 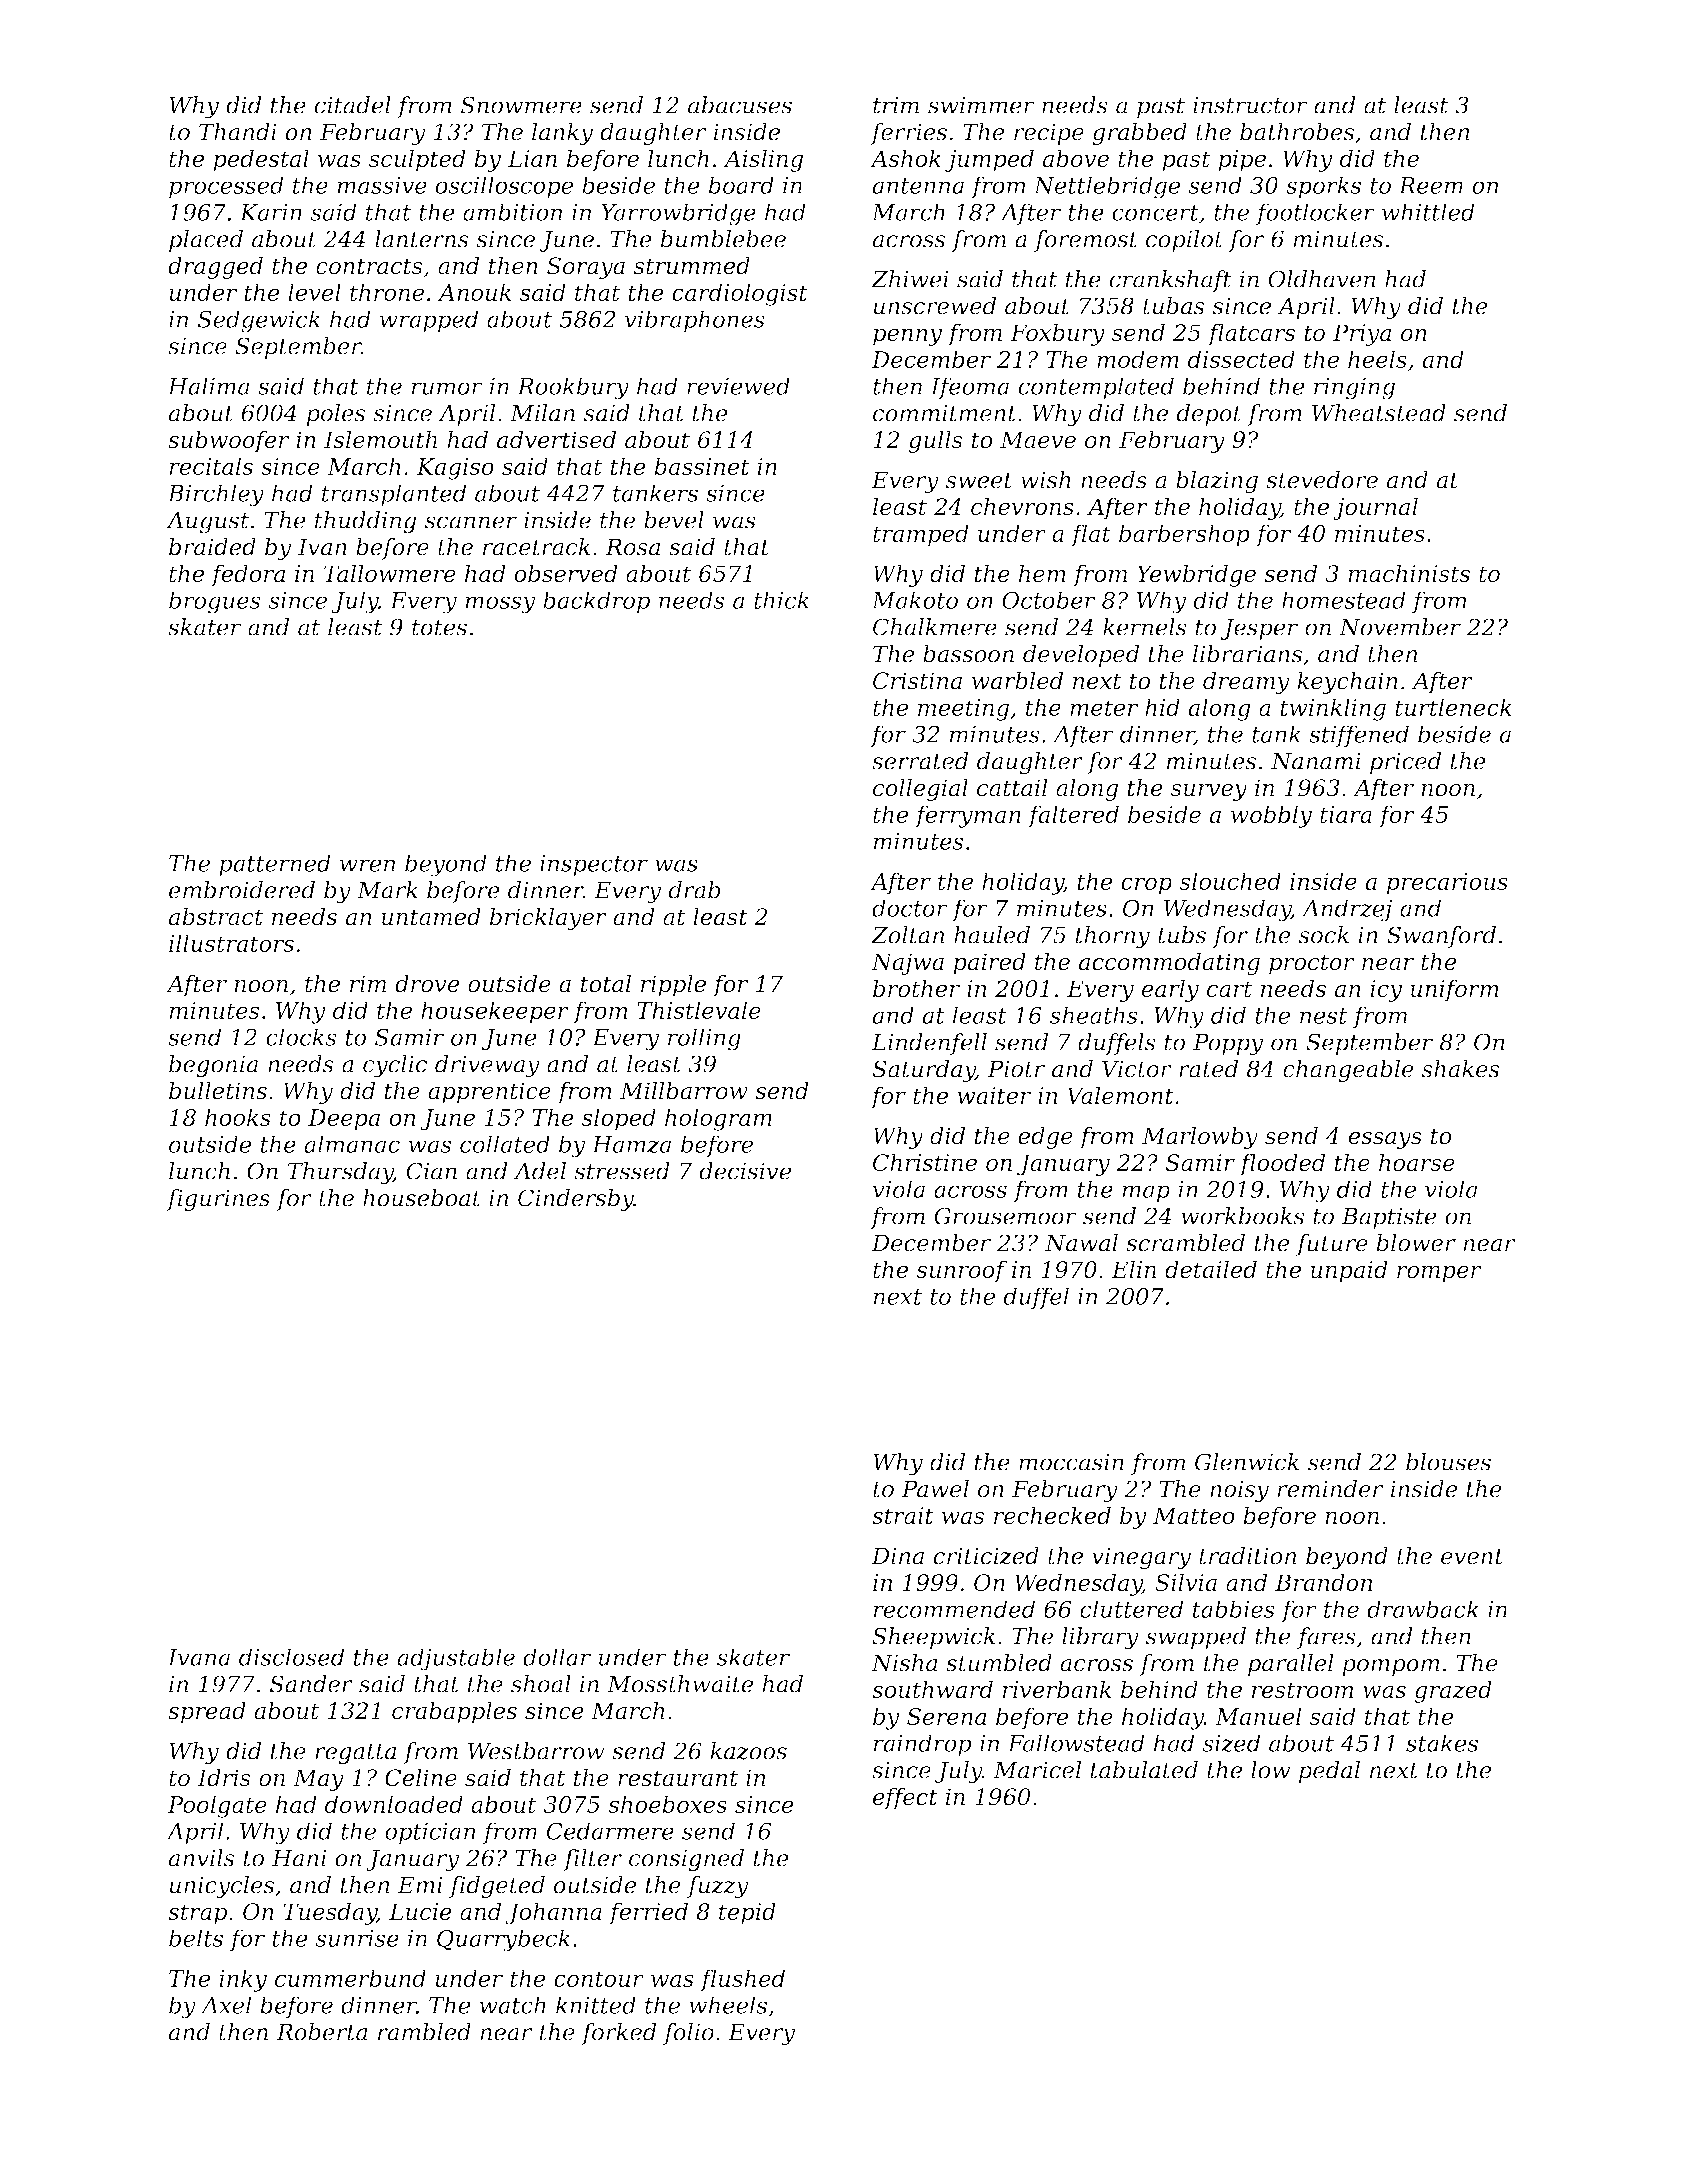 What do you see at coordinates (292, 1657) in the screenshot?
I see `disclosed` at bounding box center [292, 1657].
